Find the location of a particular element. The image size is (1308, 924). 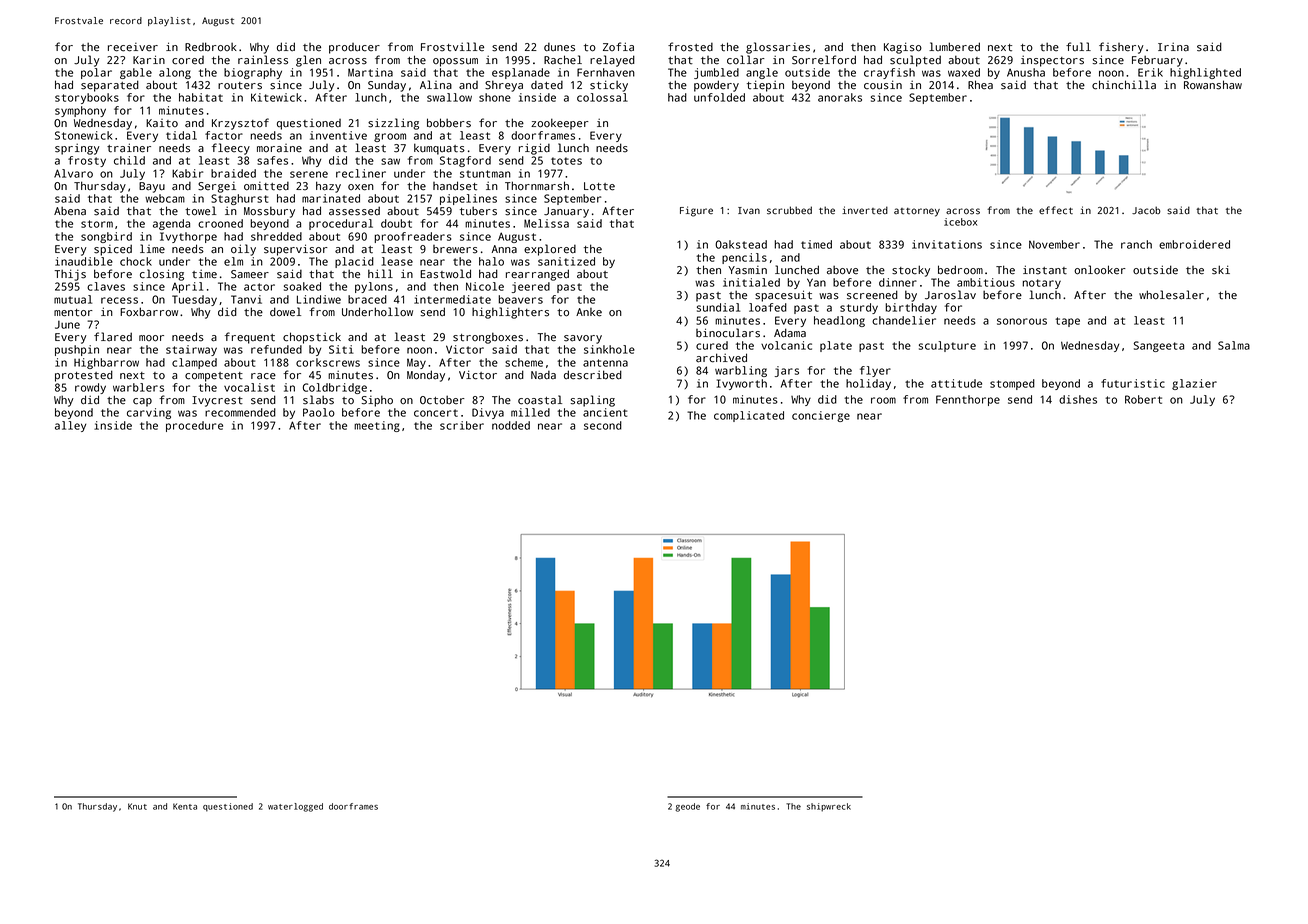

Knut is located at coordinates (137, 806).
